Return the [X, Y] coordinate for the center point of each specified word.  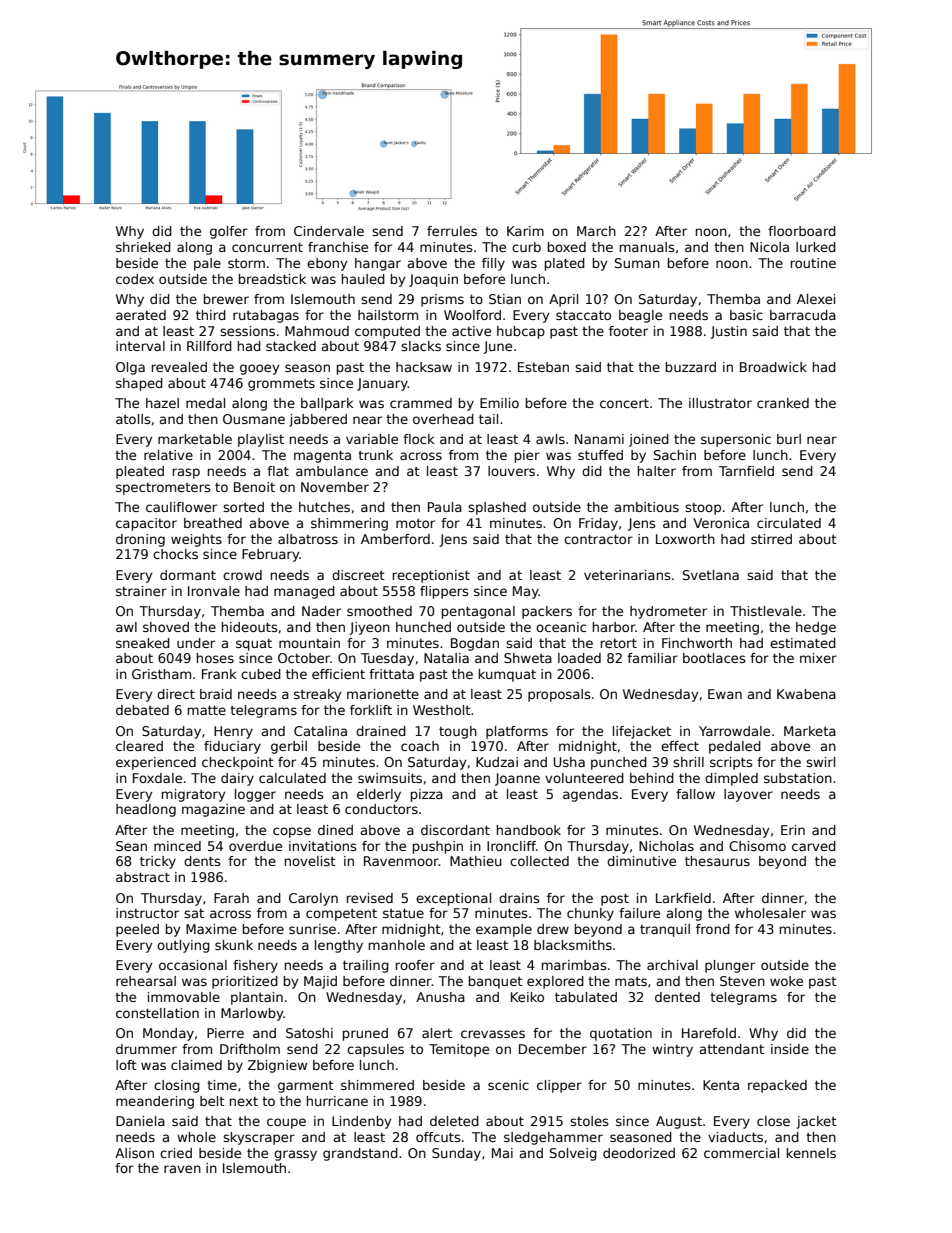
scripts [731, 763]
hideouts [250, 627]
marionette [383, 694]
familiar [652, 658]
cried [176, 1153]
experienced [156, 763]
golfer [229, 232]
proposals [559, 695]
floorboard [802, 231]
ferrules [452, 231]
